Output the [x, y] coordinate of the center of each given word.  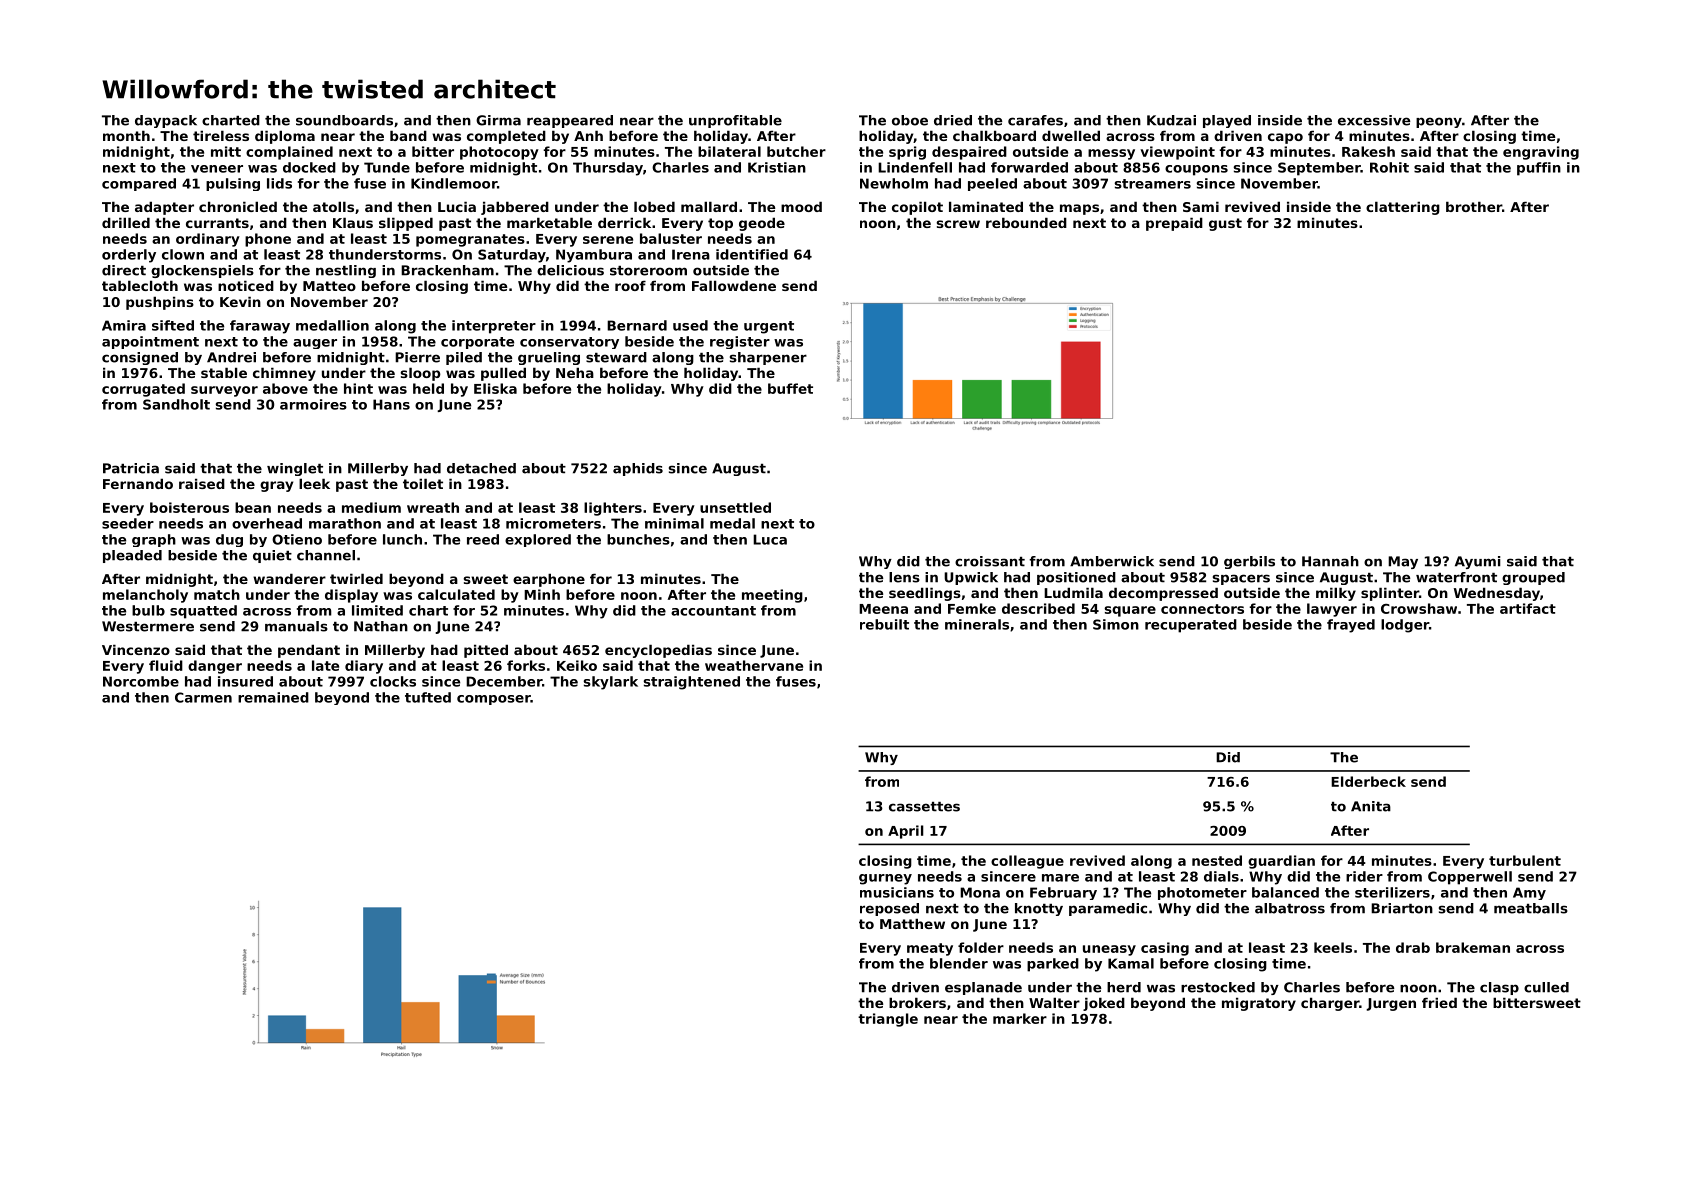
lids [279, 183]
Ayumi [1478, 562]
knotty [1039, 909]
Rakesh [1368, 151]
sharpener [768, 358]
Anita [1371, 806]
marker [1020, 1018]
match [217, 594]
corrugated [143, 390]
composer [494, 700]
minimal [674, 523]
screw [958, 224]
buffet [790, 388]
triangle [888, 1020]
